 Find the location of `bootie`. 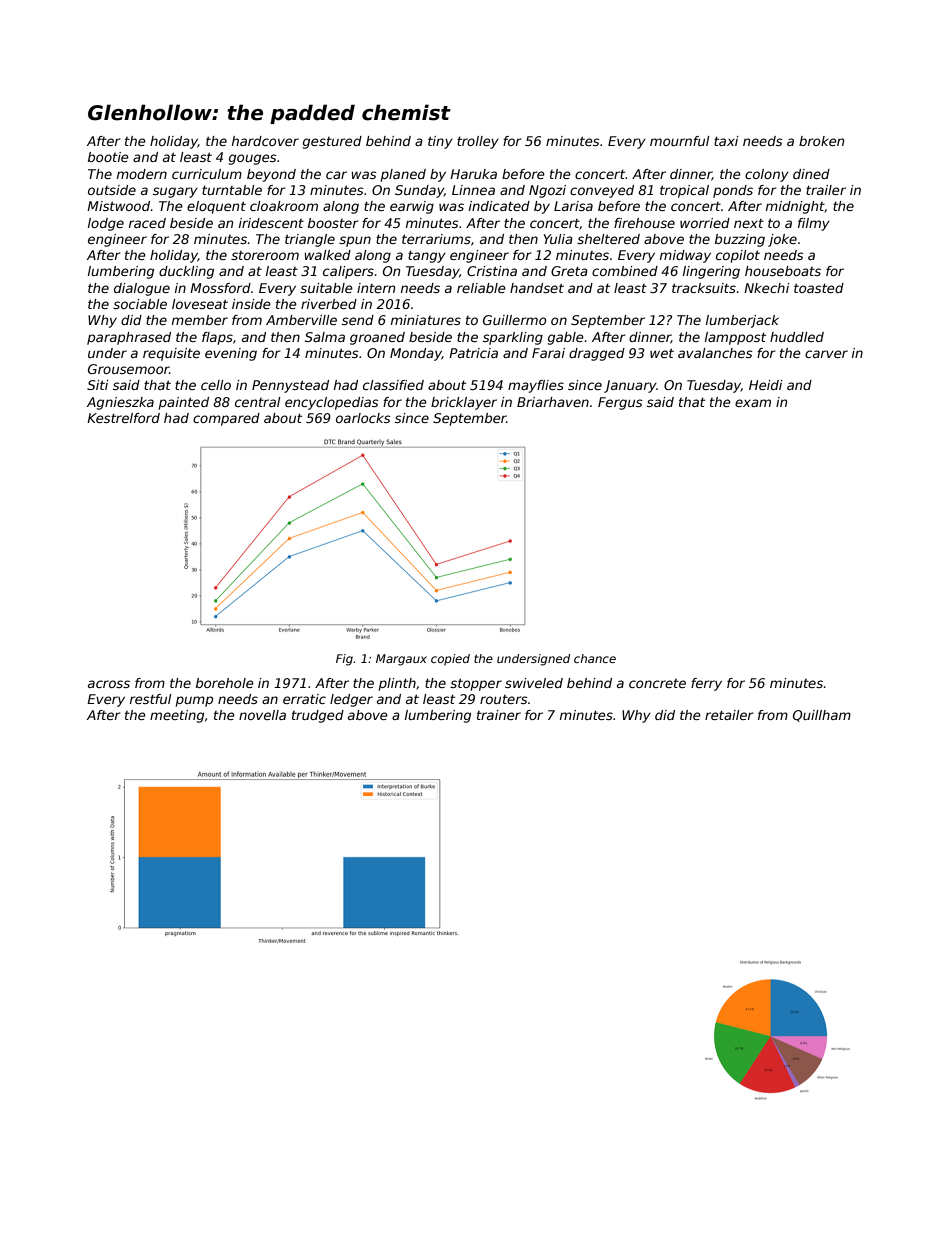

bootie is located at coordinates (108, 157).
